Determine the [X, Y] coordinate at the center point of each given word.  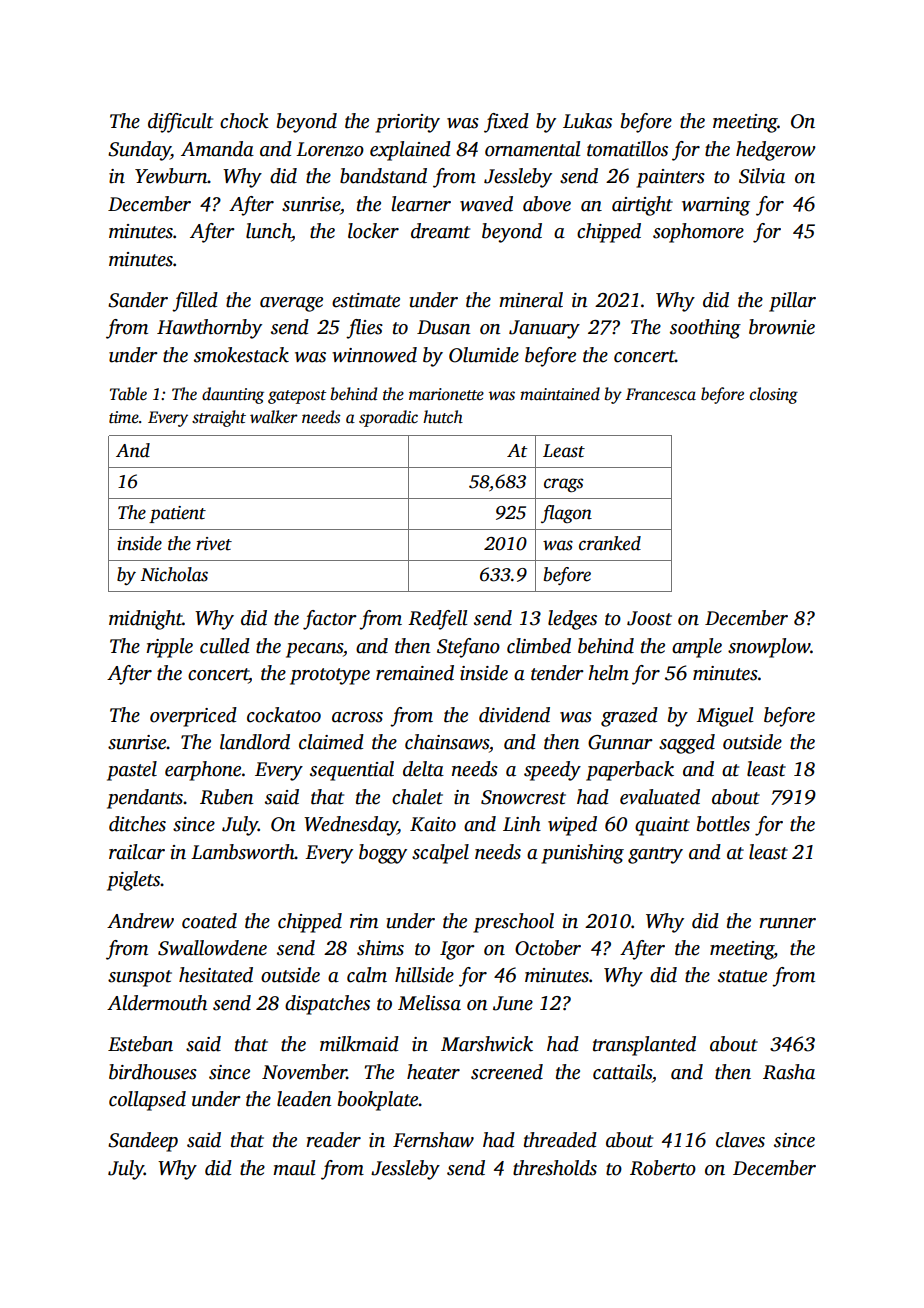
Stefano [468, 648]
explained [410, 151]
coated [209, 921]
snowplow [769, 648]
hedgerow [776, 151]
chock [244, 121]
